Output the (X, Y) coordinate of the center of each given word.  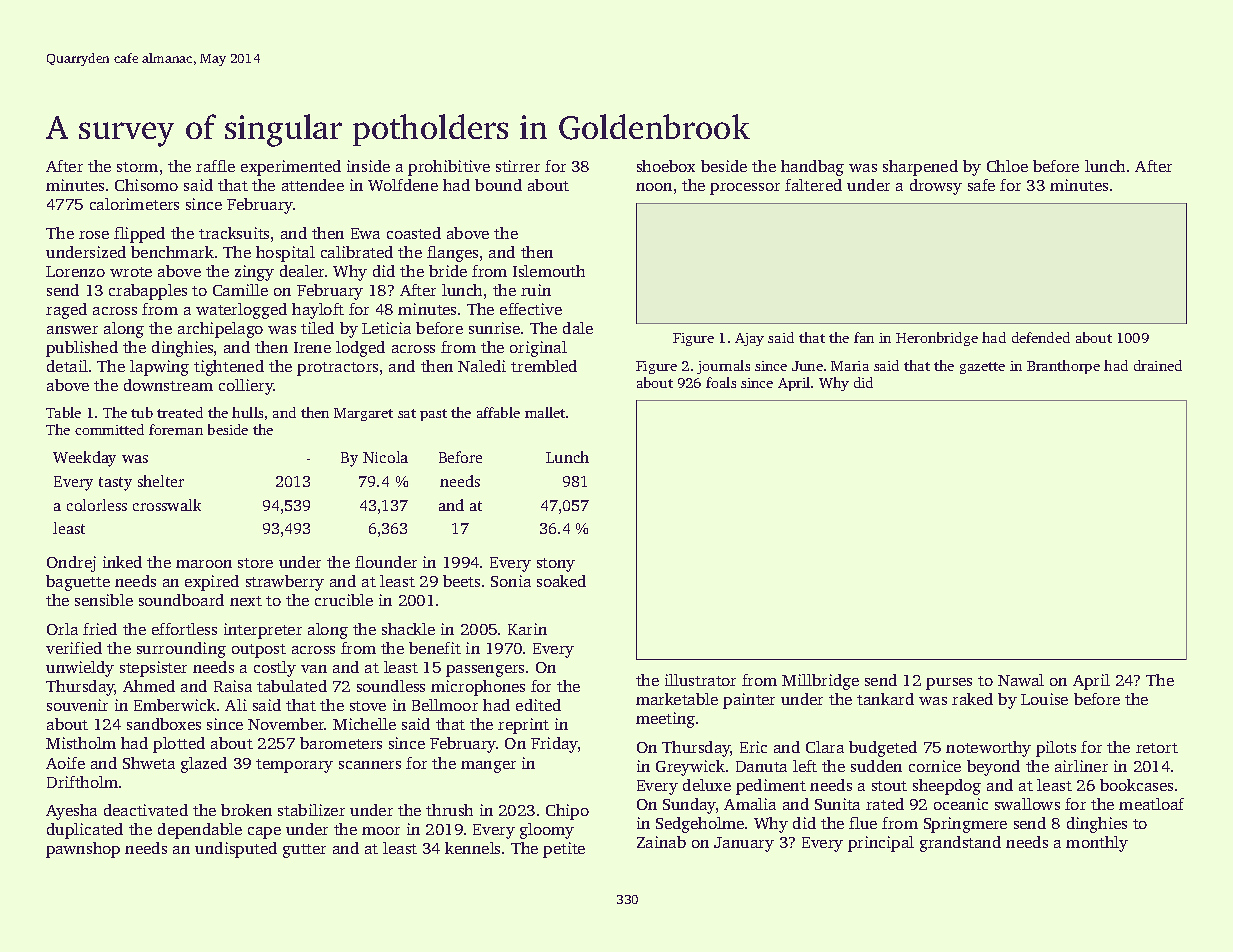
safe (981, 185)
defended (1041, 337)
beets (461, 581)
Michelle (364, 724)
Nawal (1021, 680)
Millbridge (820, 682)
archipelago (220, 330)
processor (745, 189)
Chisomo (146, 185)
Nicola (385, 457)
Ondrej (71, 564)
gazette (982, 368)
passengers (485, 671)
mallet (545, 412)
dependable (200, 831)
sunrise (494, 328)
